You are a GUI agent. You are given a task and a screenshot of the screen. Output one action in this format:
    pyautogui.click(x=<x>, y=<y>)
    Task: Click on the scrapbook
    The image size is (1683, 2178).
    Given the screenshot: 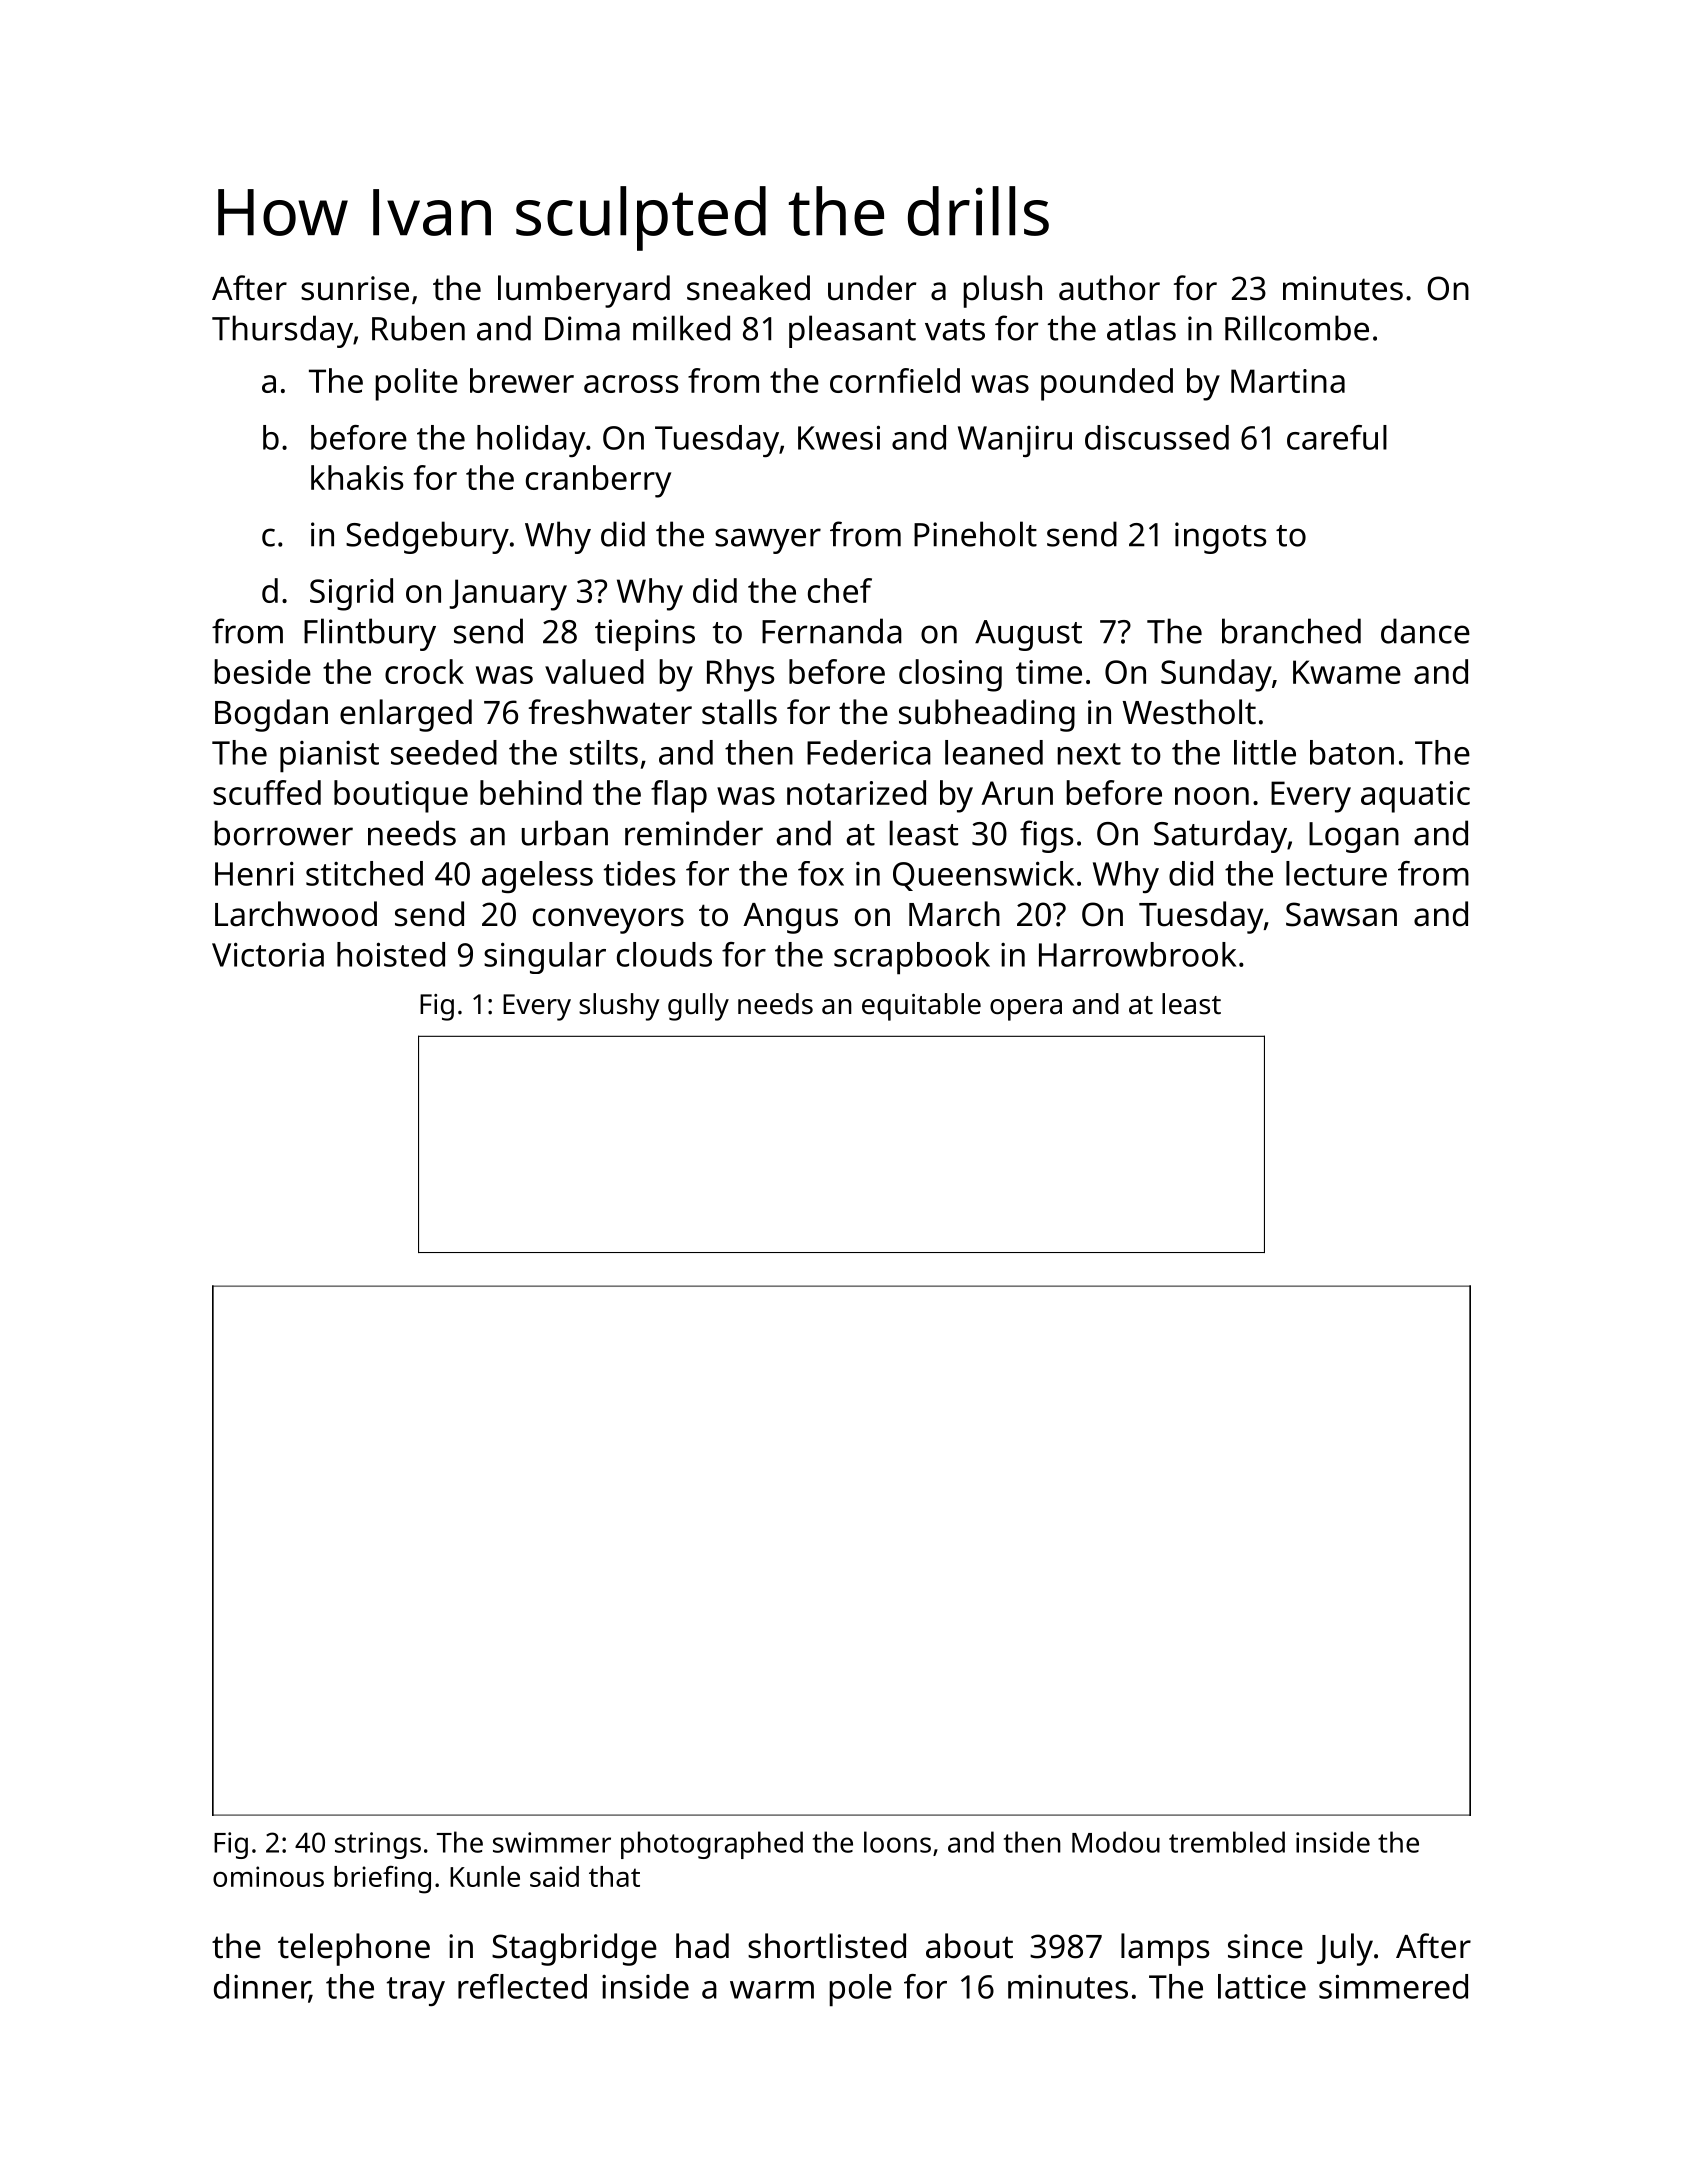 What is the action you would take?
    pyautogui.click(x=912, y=958)
